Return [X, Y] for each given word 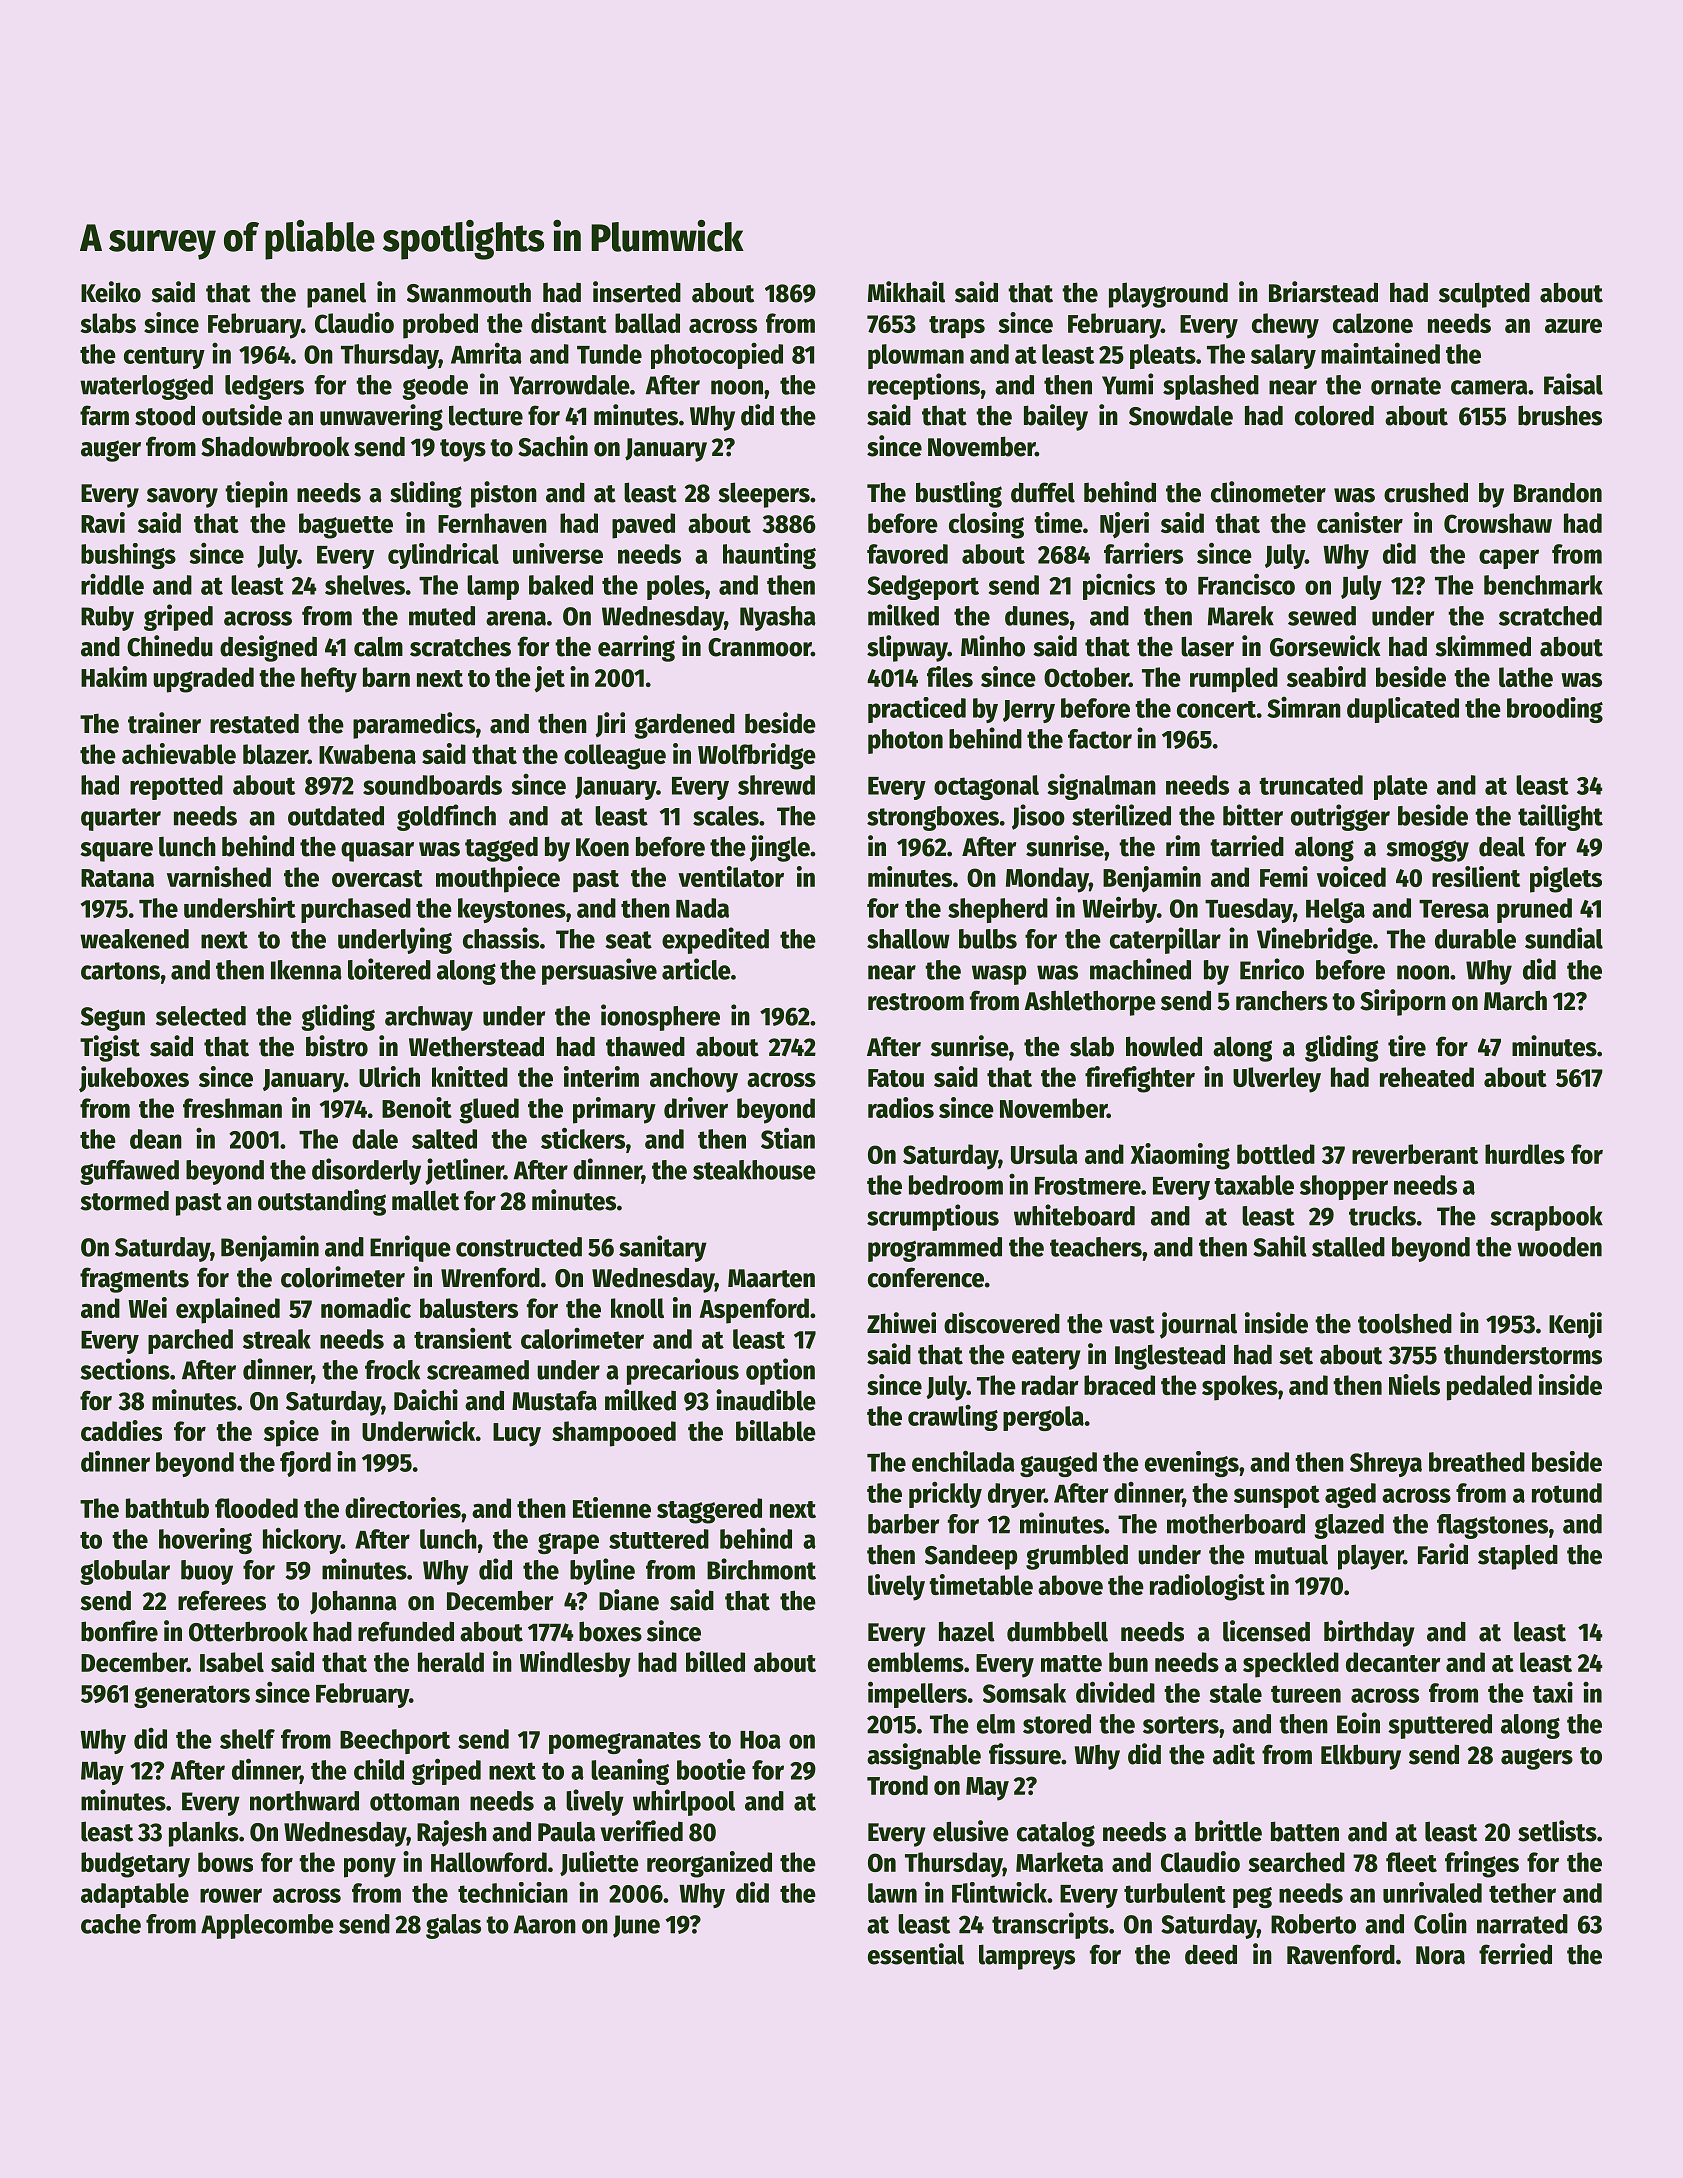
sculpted [1484, 295]
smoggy [1427, 851]
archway [429, 1018]
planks [204, 1834]
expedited [715, 940]
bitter [1253, 815]
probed [440, 326]
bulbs [988, 939]
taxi [1553, 1692]
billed [715, 1661]
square [116, 852]
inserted [637, 292]
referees [222, 1600]
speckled [1291, 1665]
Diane [629, 1600]
